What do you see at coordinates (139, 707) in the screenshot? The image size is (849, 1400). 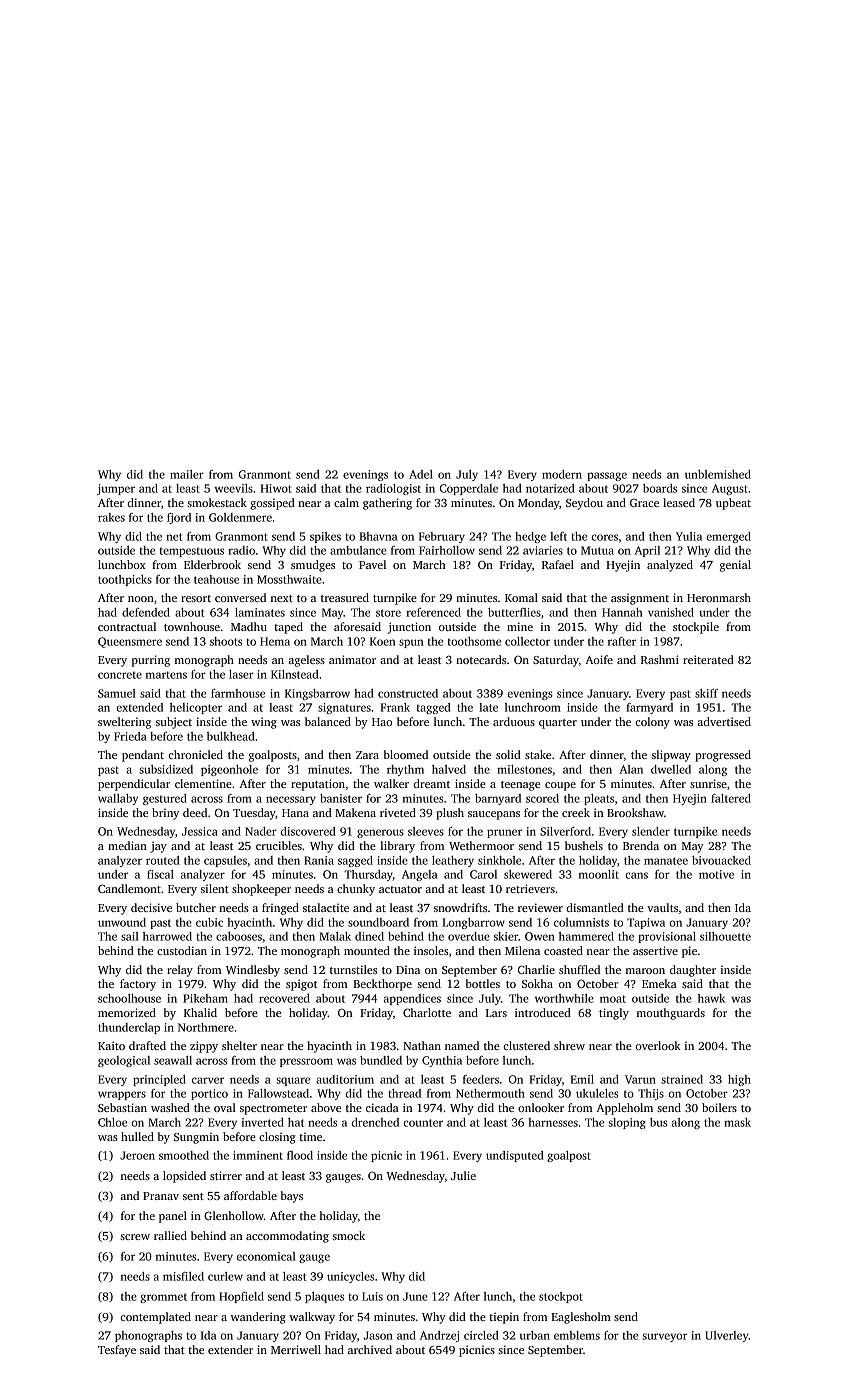 I see `extended` at bounding box center [139, 707].
